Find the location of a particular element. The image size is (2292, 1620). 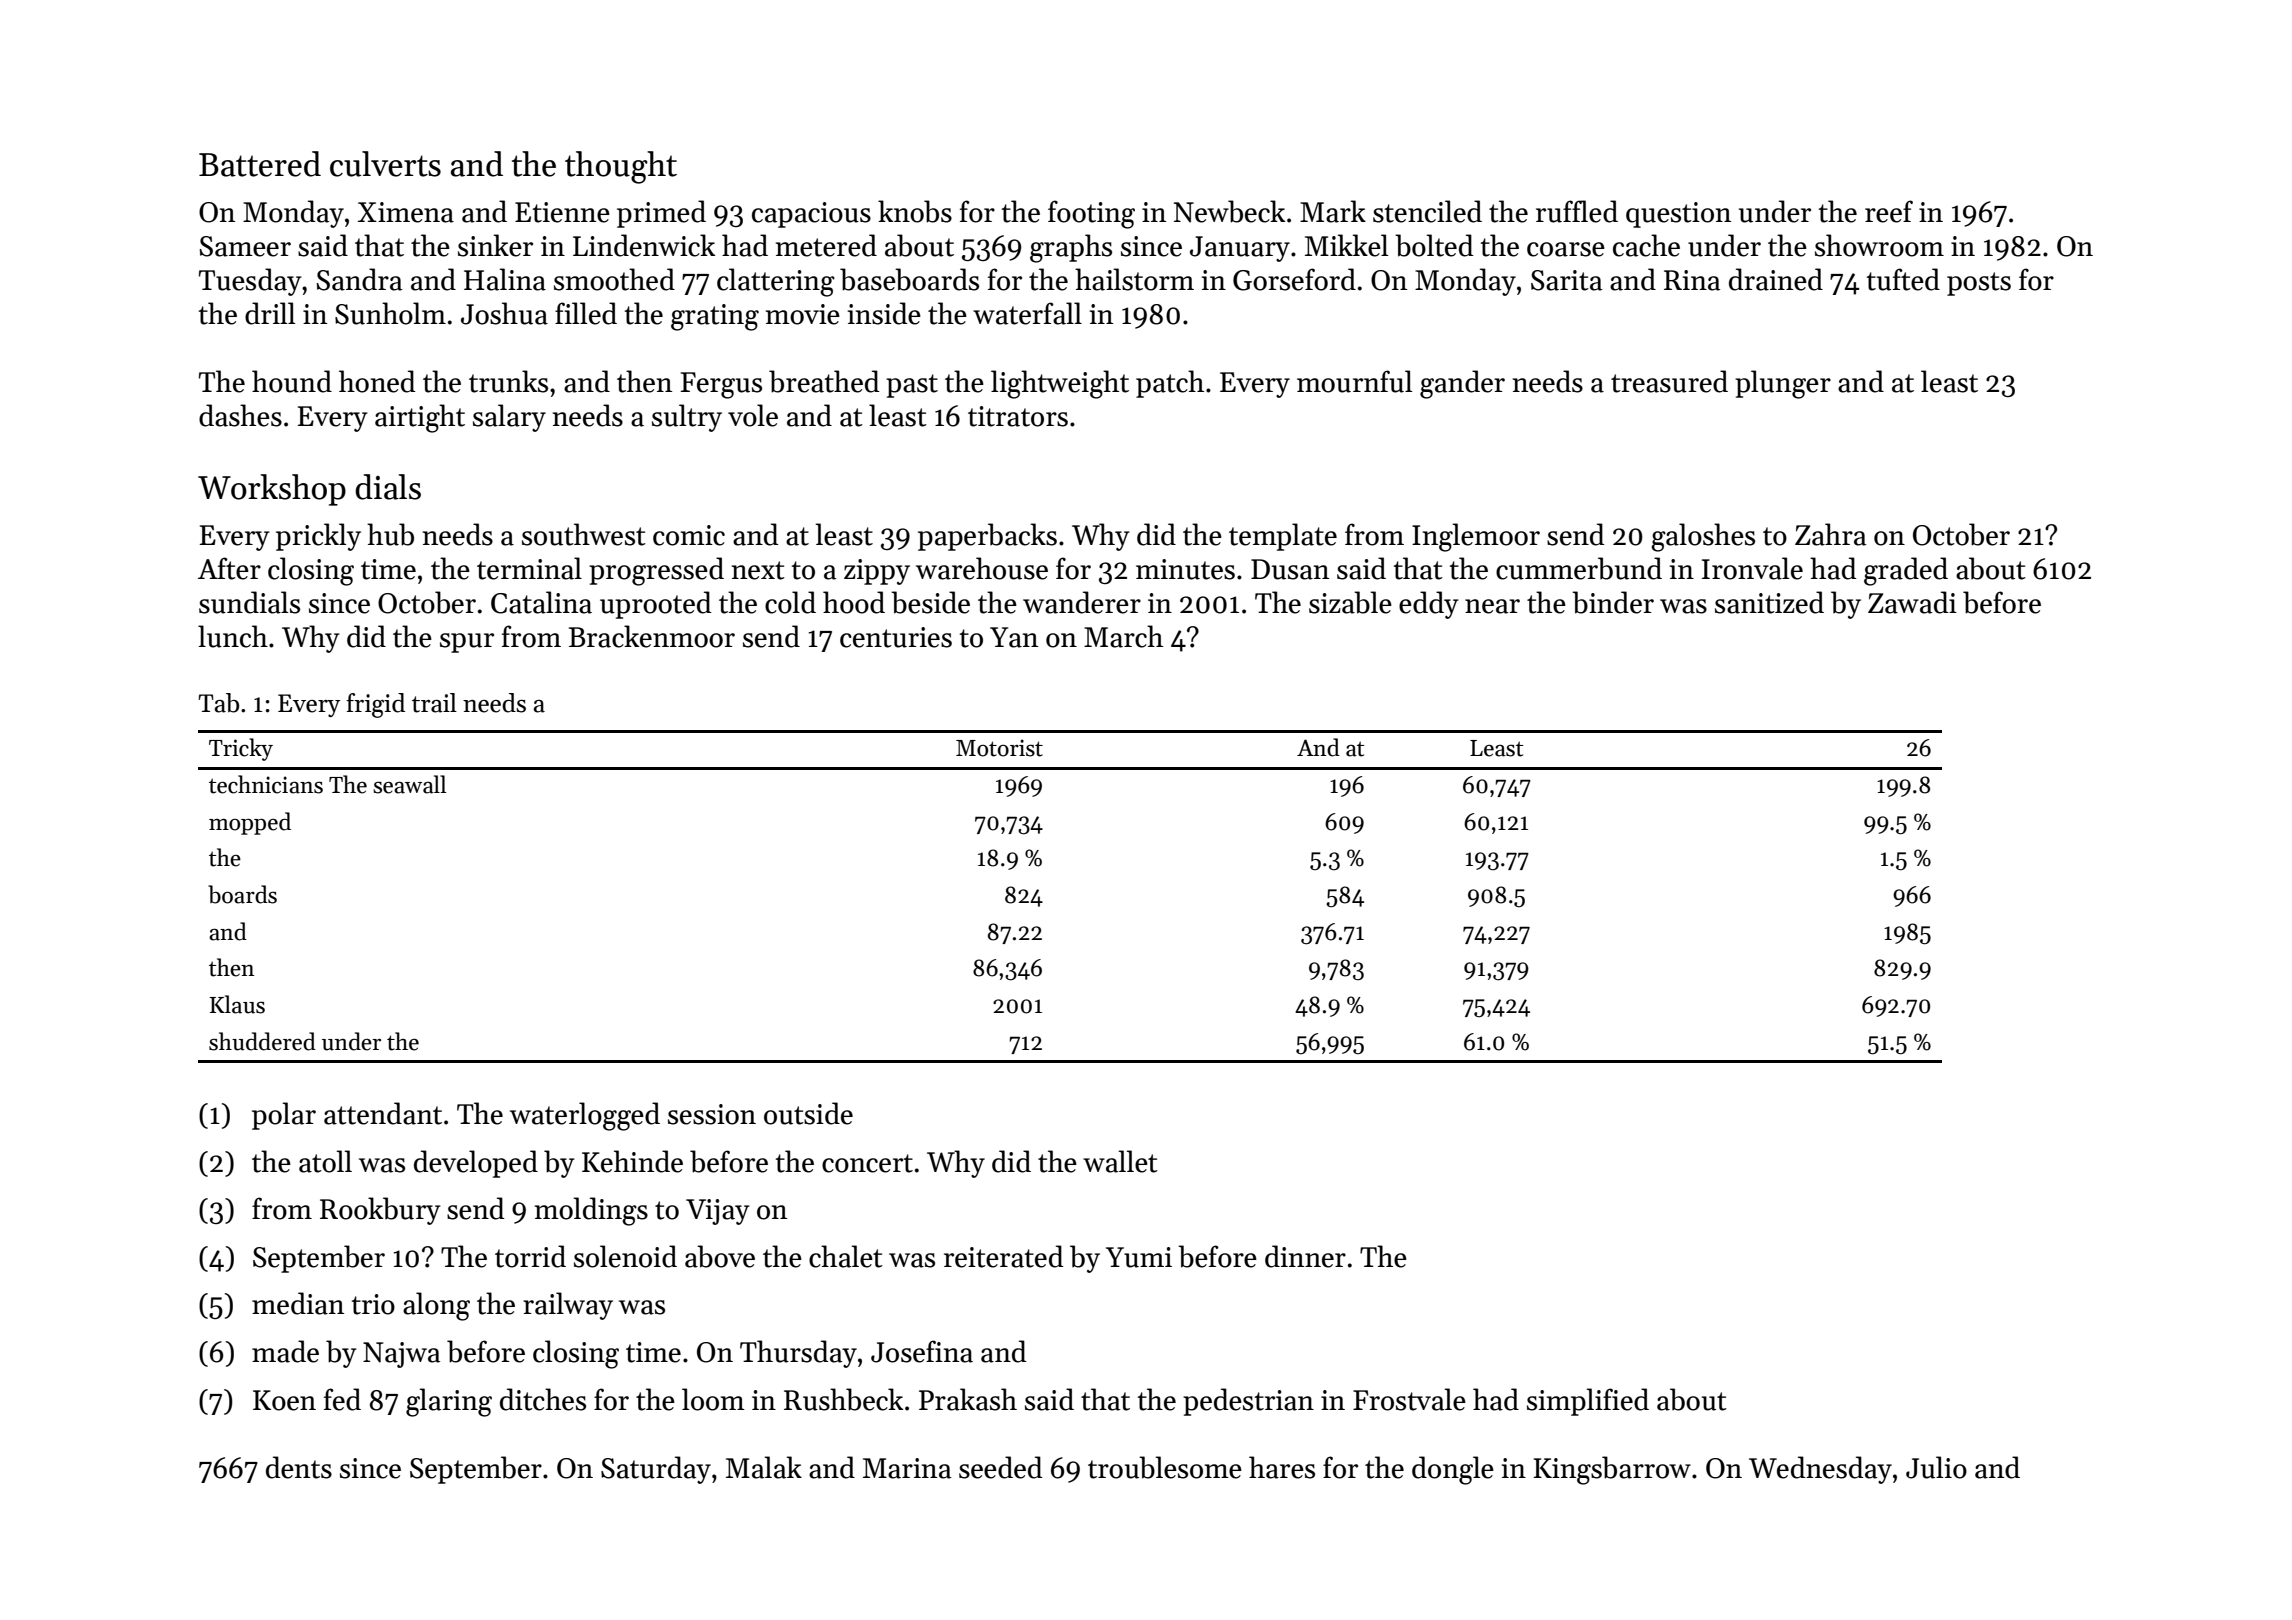

eddy is located at coordinates (1429, 605).
